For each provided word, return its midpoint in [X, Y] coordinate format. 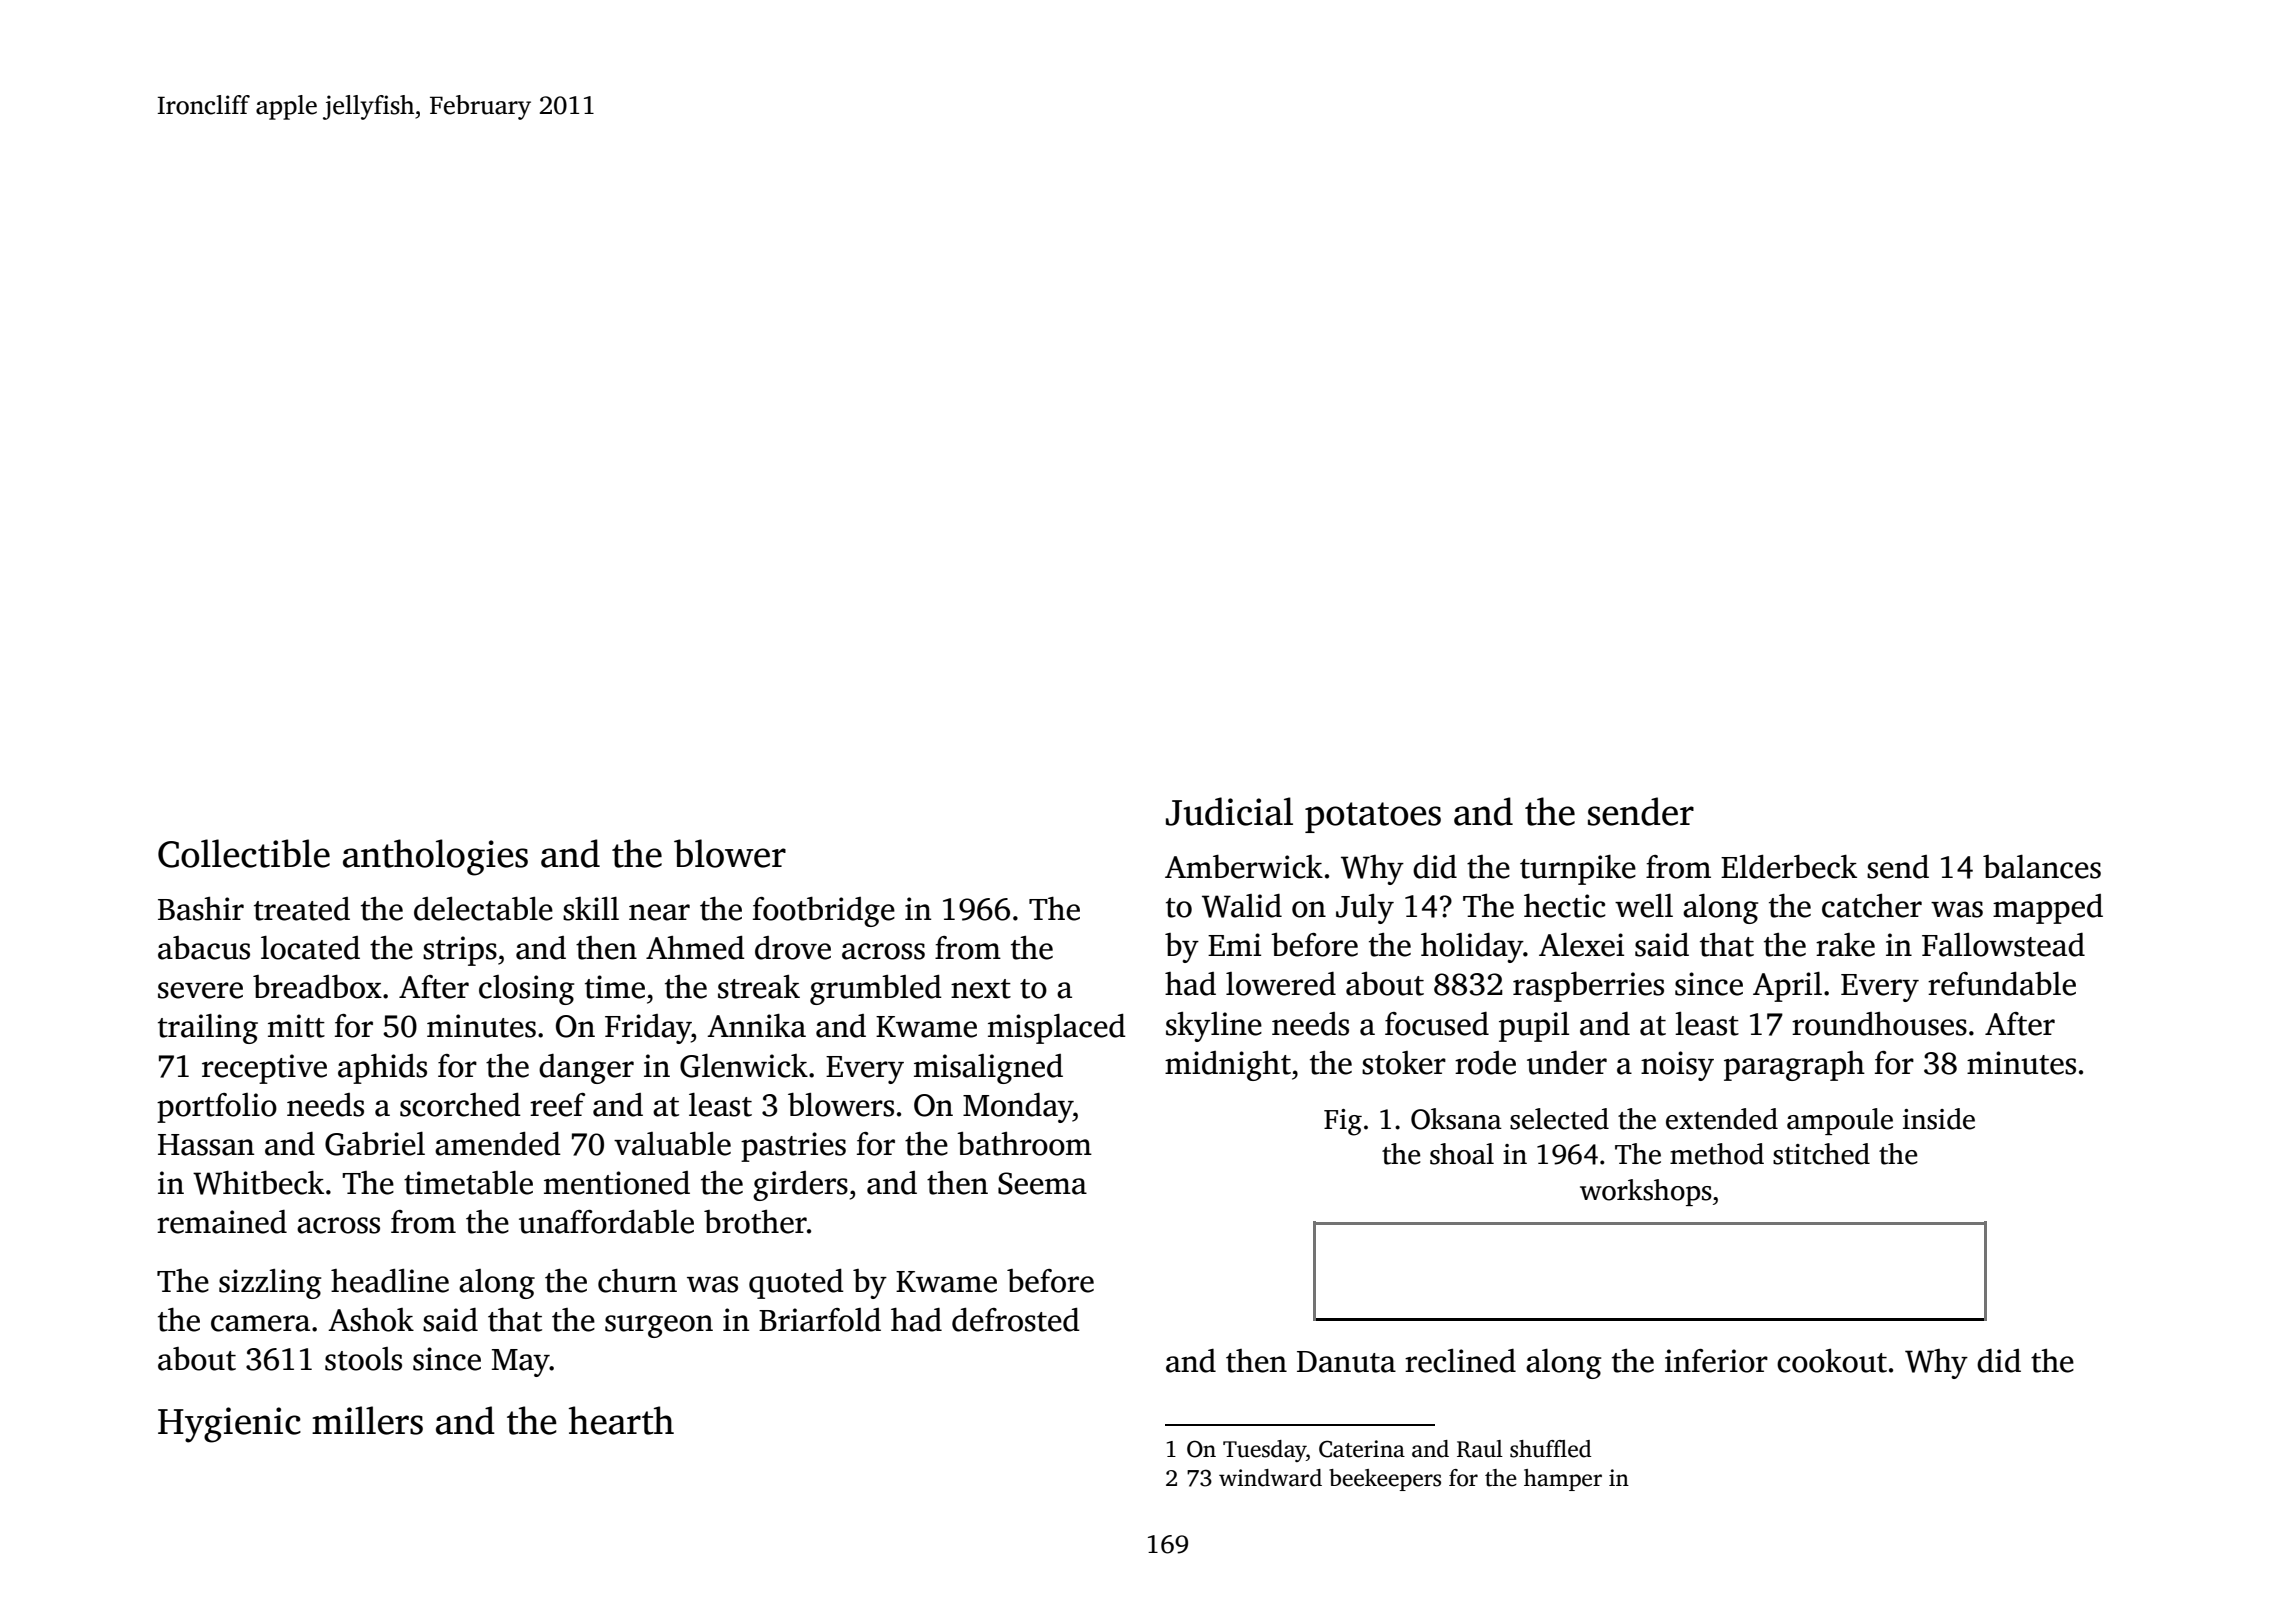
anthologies [435, 857]
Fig [1343, 1122]
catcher [1872, 906]
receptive [264, 1069]
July [1365, 909]
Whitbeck [258, 1183]
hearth [621, 1420]
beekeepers [1385, 1480]
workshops [1646, 1192]
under [1567, 1063]
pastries [793, 1147]
